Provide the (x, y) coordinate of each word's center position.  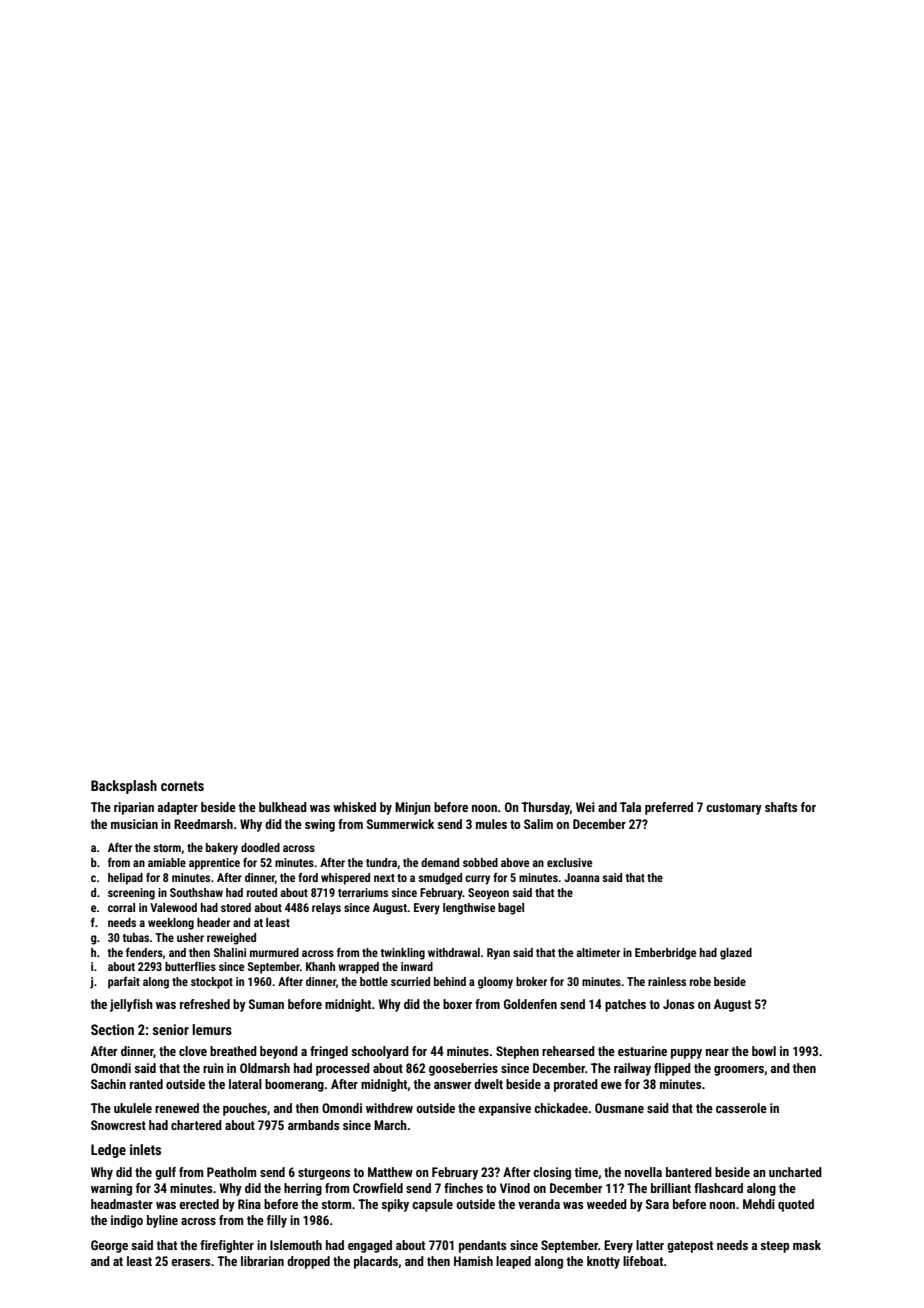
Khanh (320, 966)
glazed (736, 954)
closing (552, 1173)
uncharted (795, 1172)
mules (491, 824)
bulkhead (283, 807)
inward (417, 966)
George (109, 1246)
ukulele (133, 1108)
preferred (669, 808)
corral (121, 907)
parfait (124, 983)
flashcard (718, 1188)
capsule (432, 1205)
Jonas (678, 1004)
